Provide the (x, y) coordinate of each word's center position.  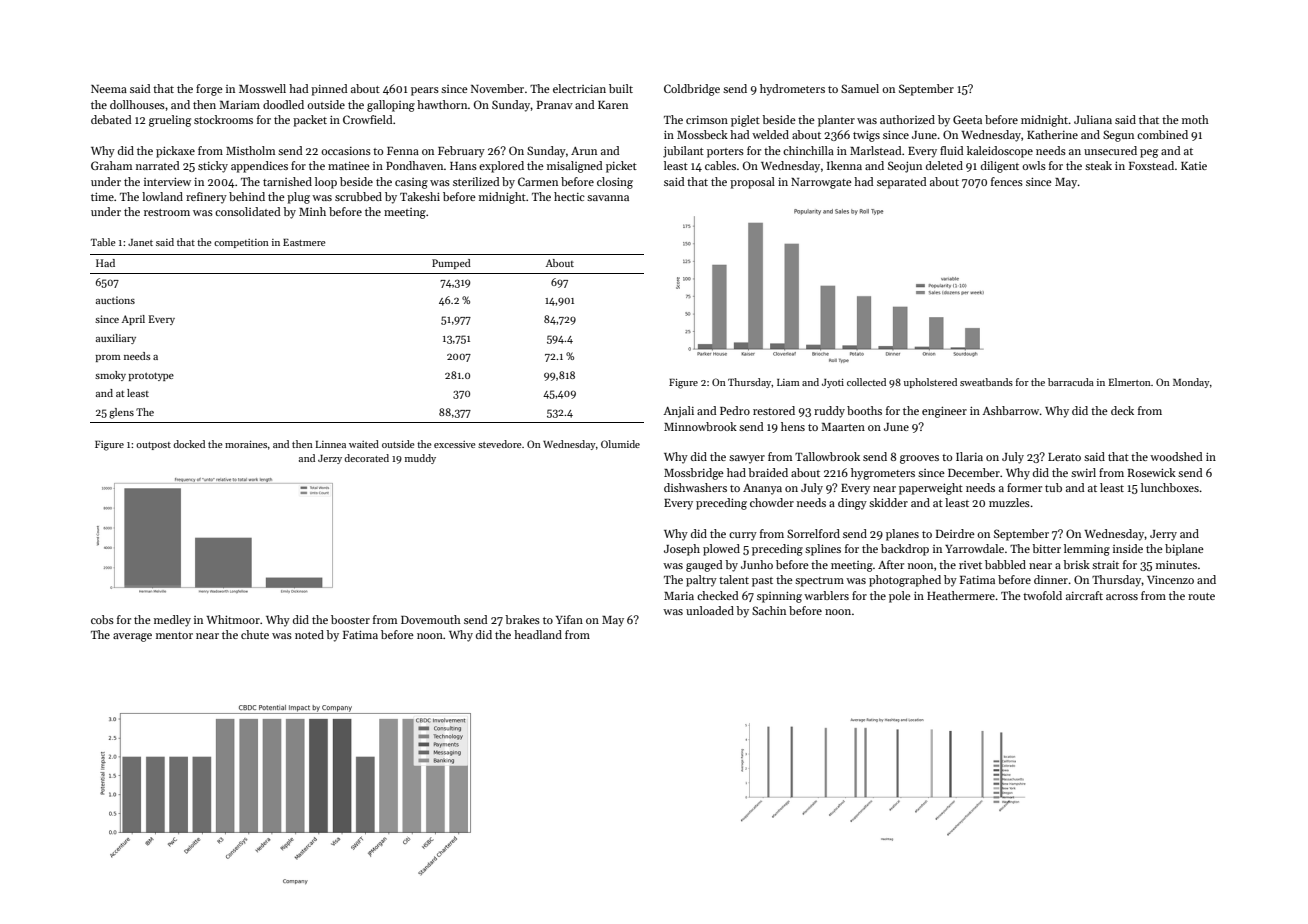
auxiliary (116, 339)
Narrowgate (821, 183)
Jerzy (330, 459)
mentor (174, 635)
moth (1195, 119)
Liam (788, 382)
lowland (162, 196)
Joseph (682, 550)
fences (1007, 181)
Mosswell (262, 88)
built (621, 88)
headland (538, 634)
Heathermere (961, 595)
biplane (1184, 550)
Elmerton (1130, 382)
